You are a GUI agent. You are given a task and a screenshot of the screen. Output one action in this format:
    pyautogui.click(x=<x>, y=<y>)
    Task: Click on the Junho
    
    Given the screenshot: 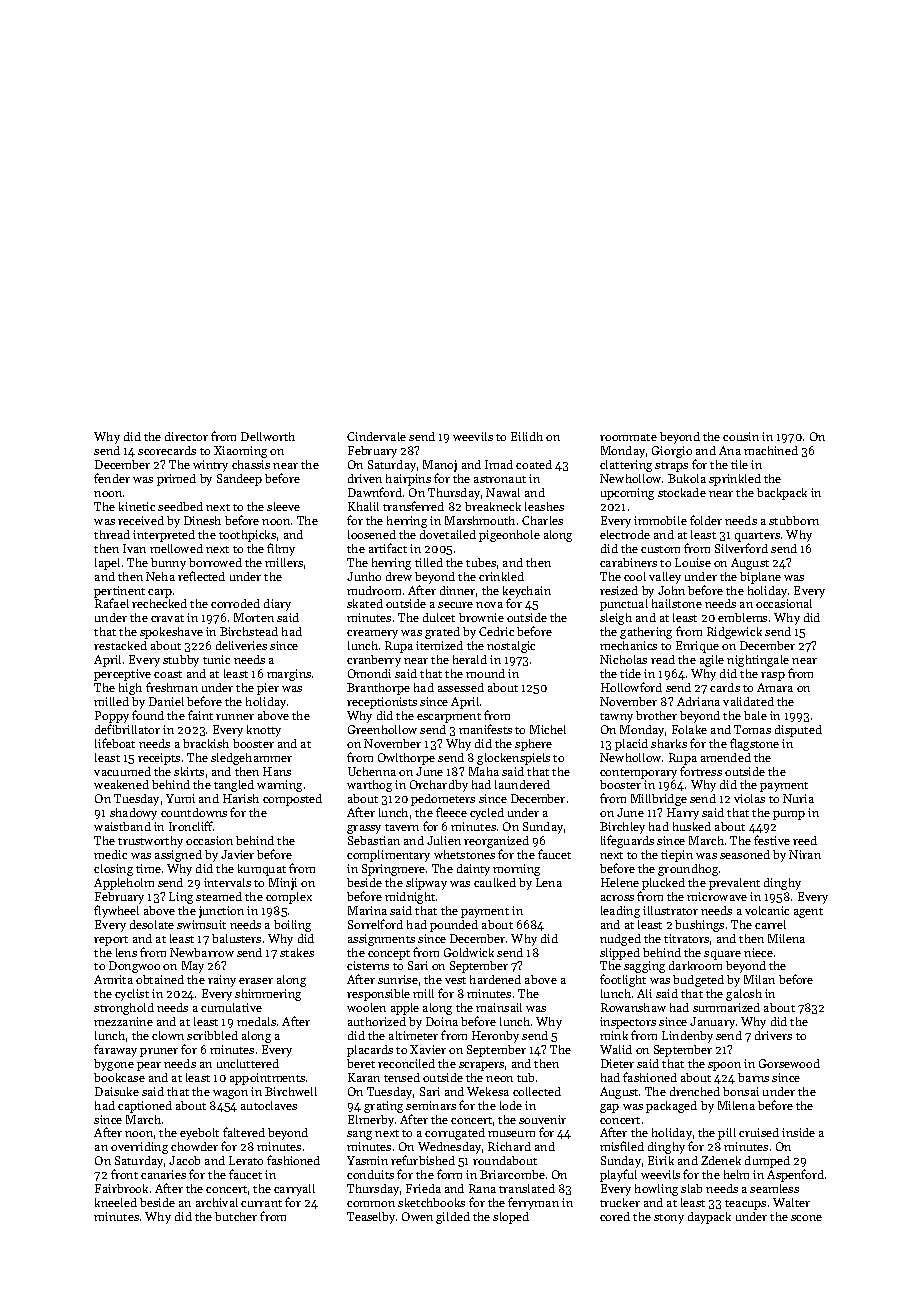 What is the action you would take?
    pyautogui.click(x=364, y=576)
